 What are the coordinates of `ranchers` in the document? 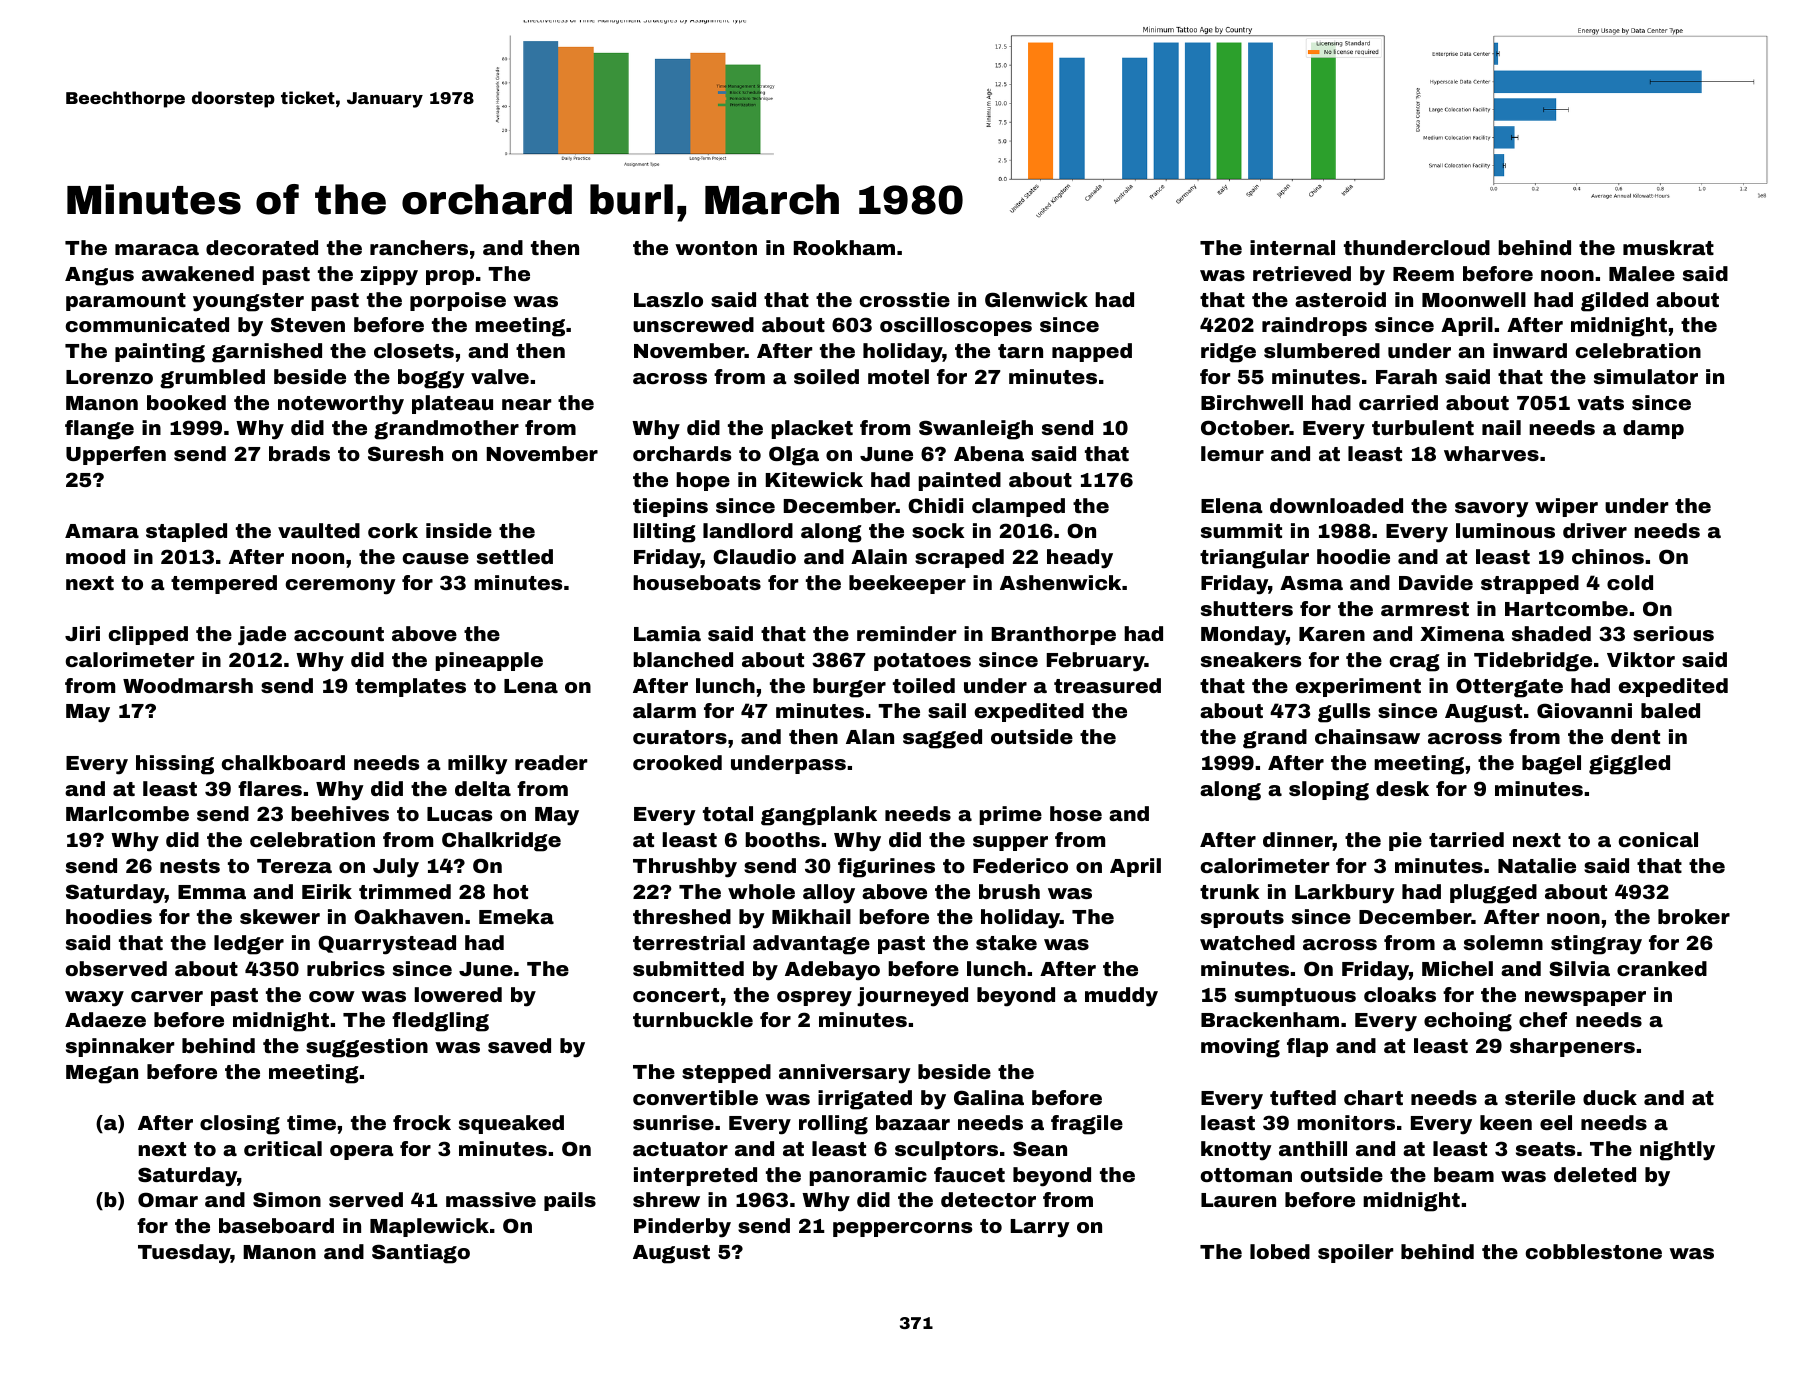 It's located at (419, 247).
